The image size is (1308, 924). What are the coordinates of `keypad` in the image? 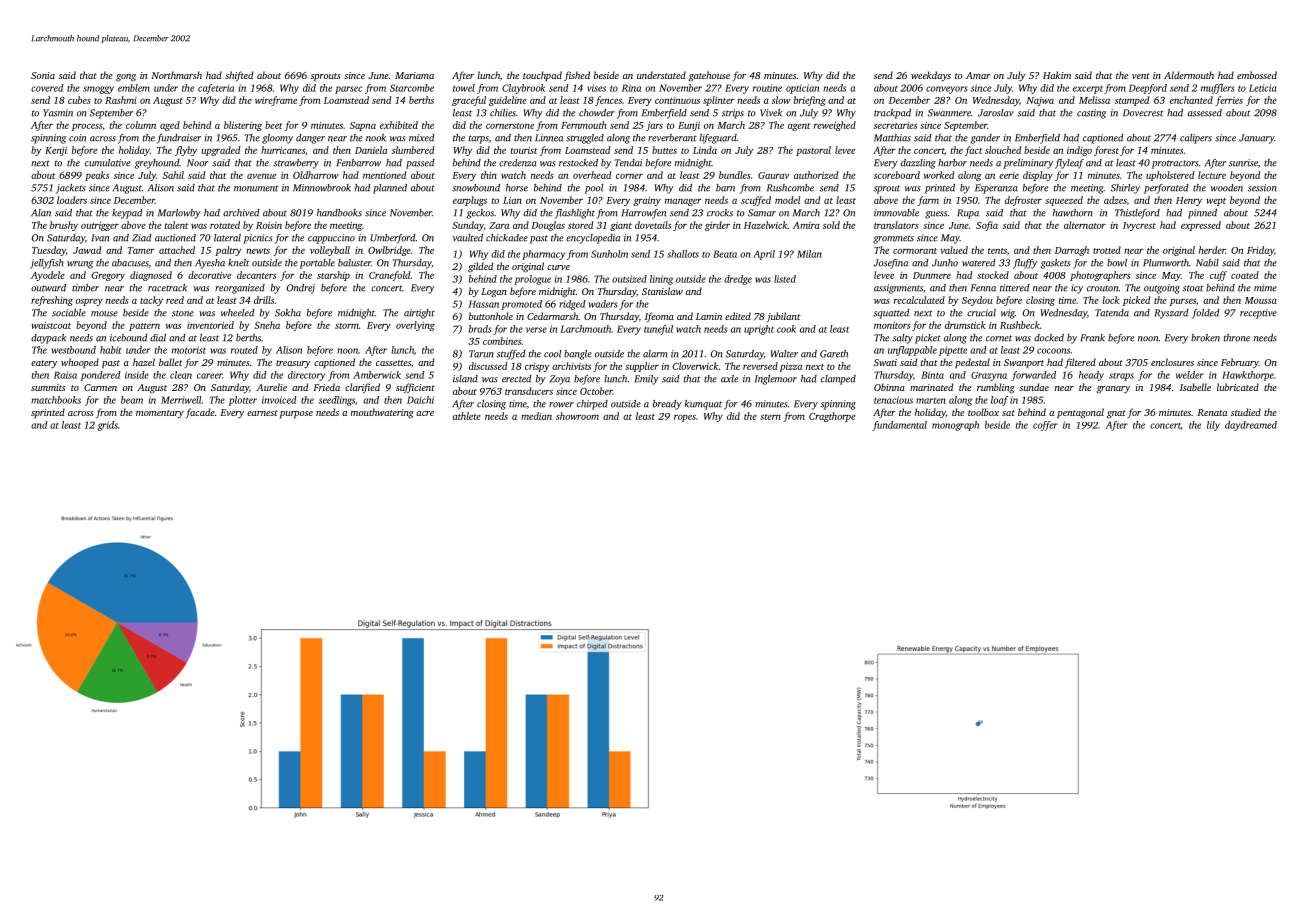 It's located at (127, 214).
